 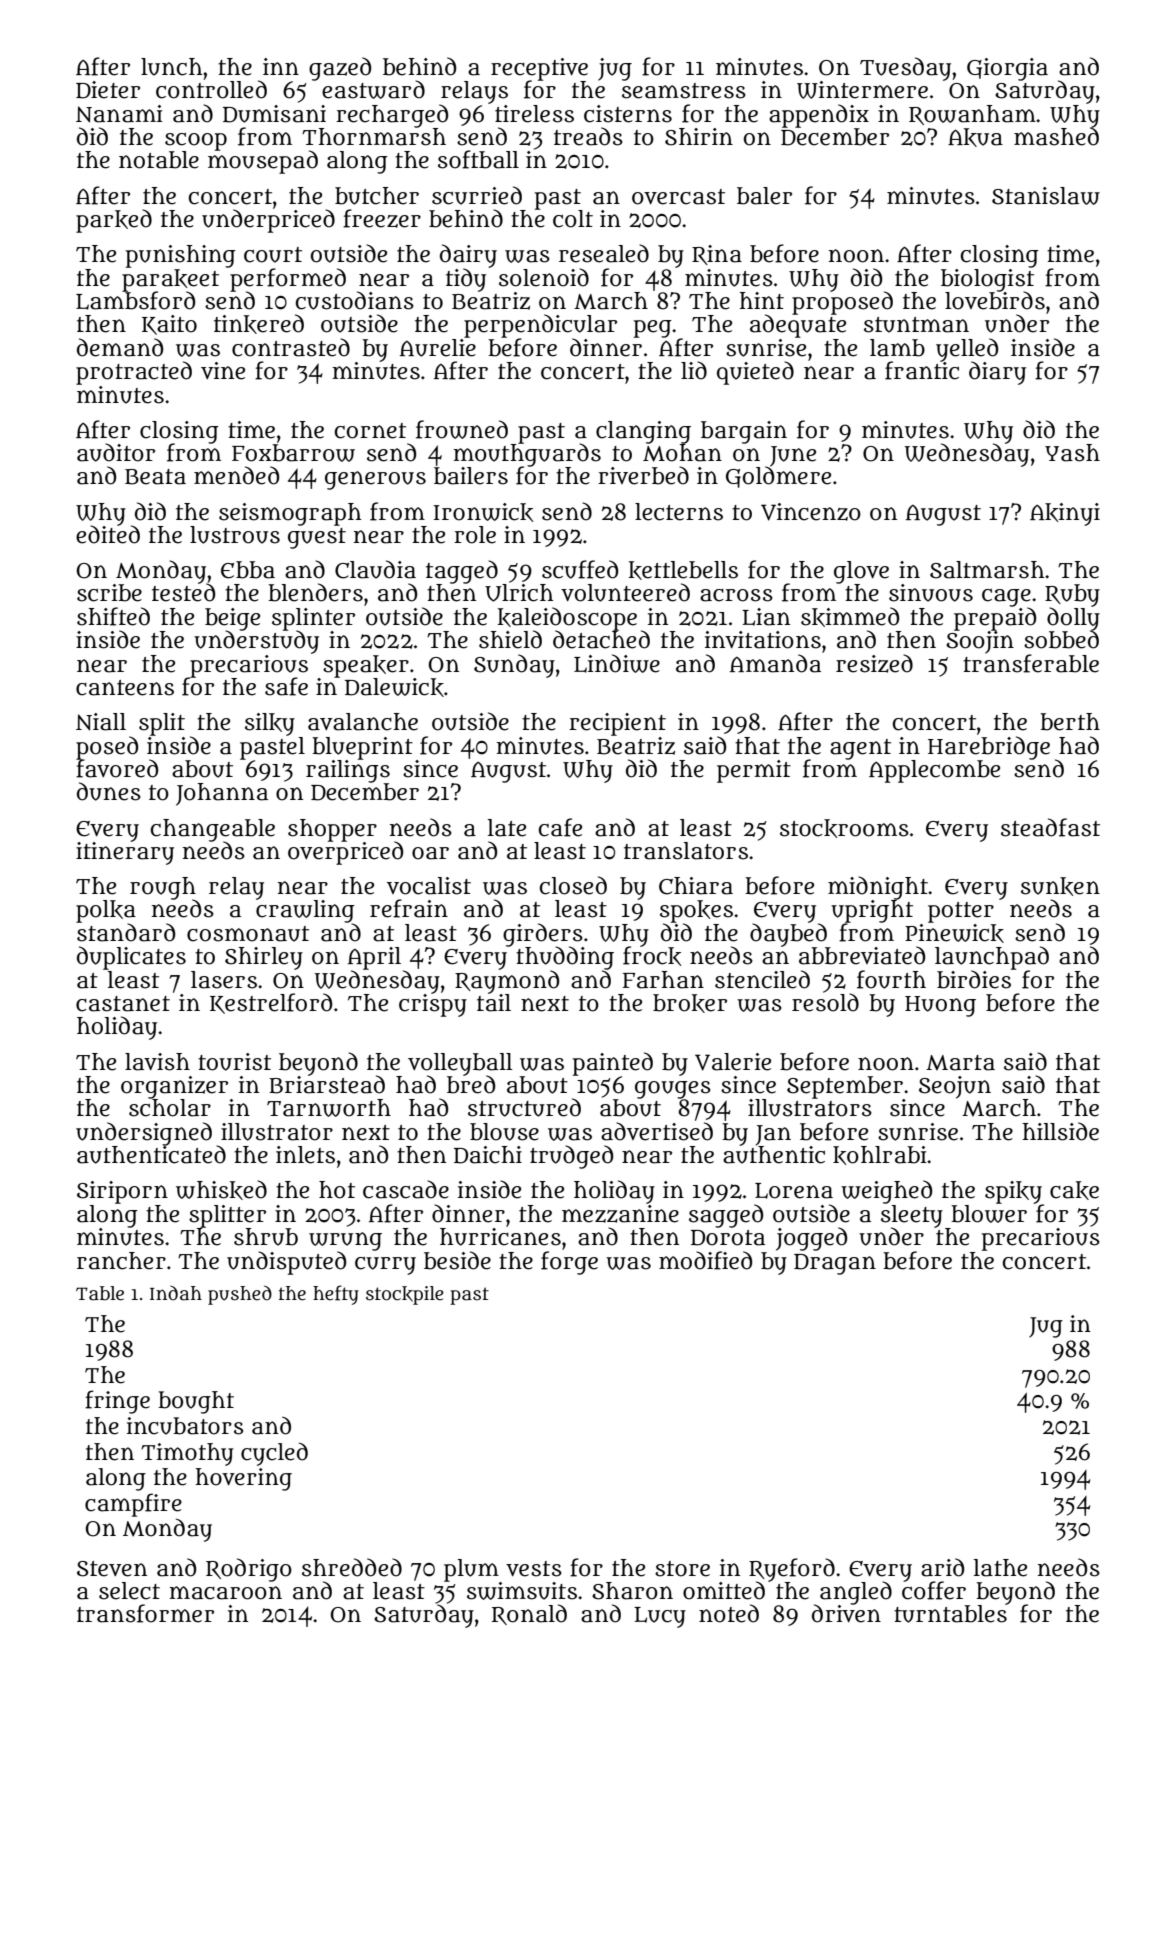 What do you see at coordinates (987, 280) in the page?
I see `biologist` at bounding box center [987, 280].
